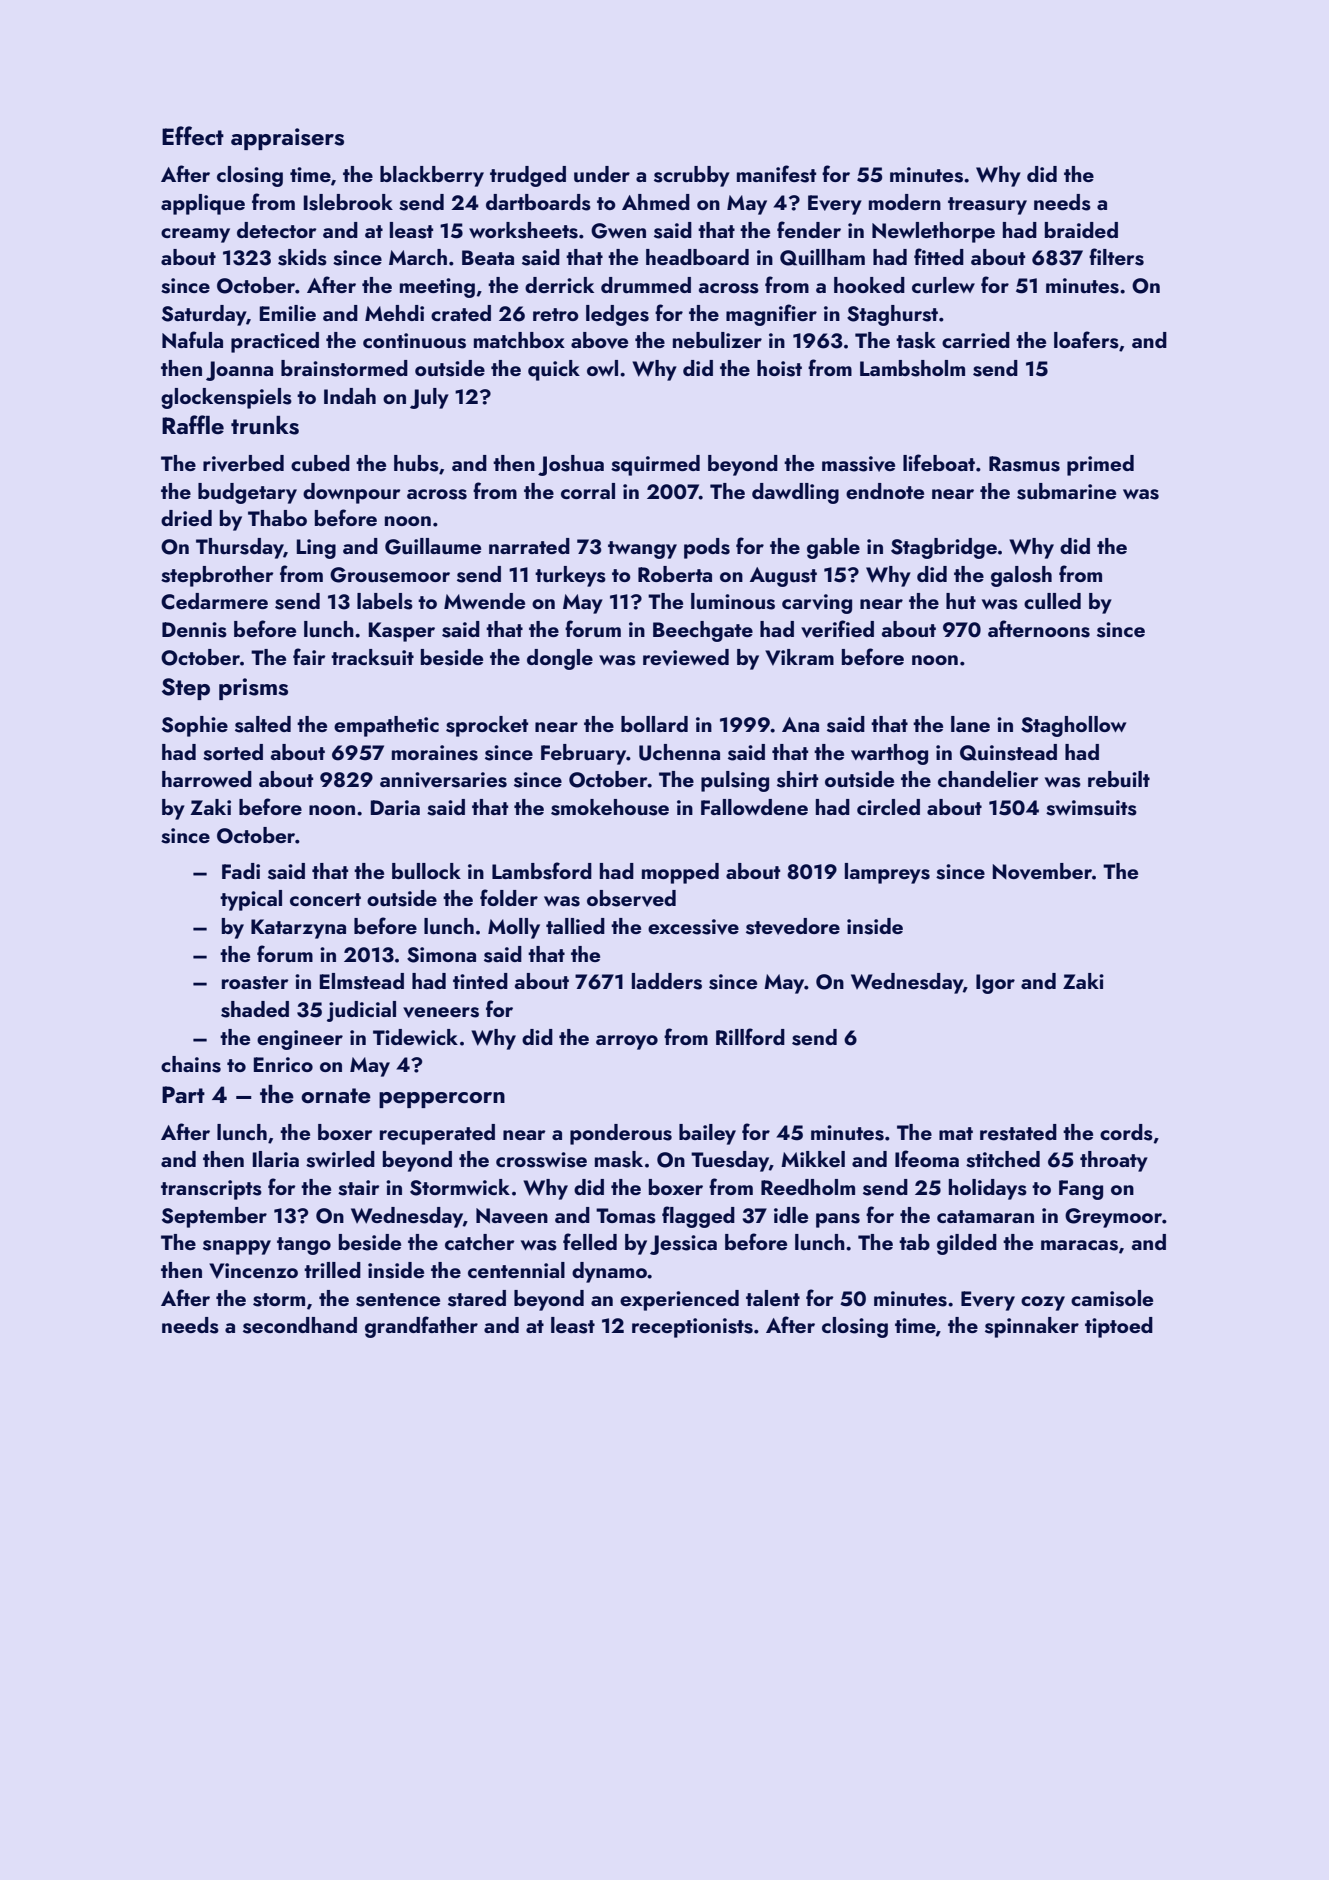  I want to click on stair, so click(359, 1188).
